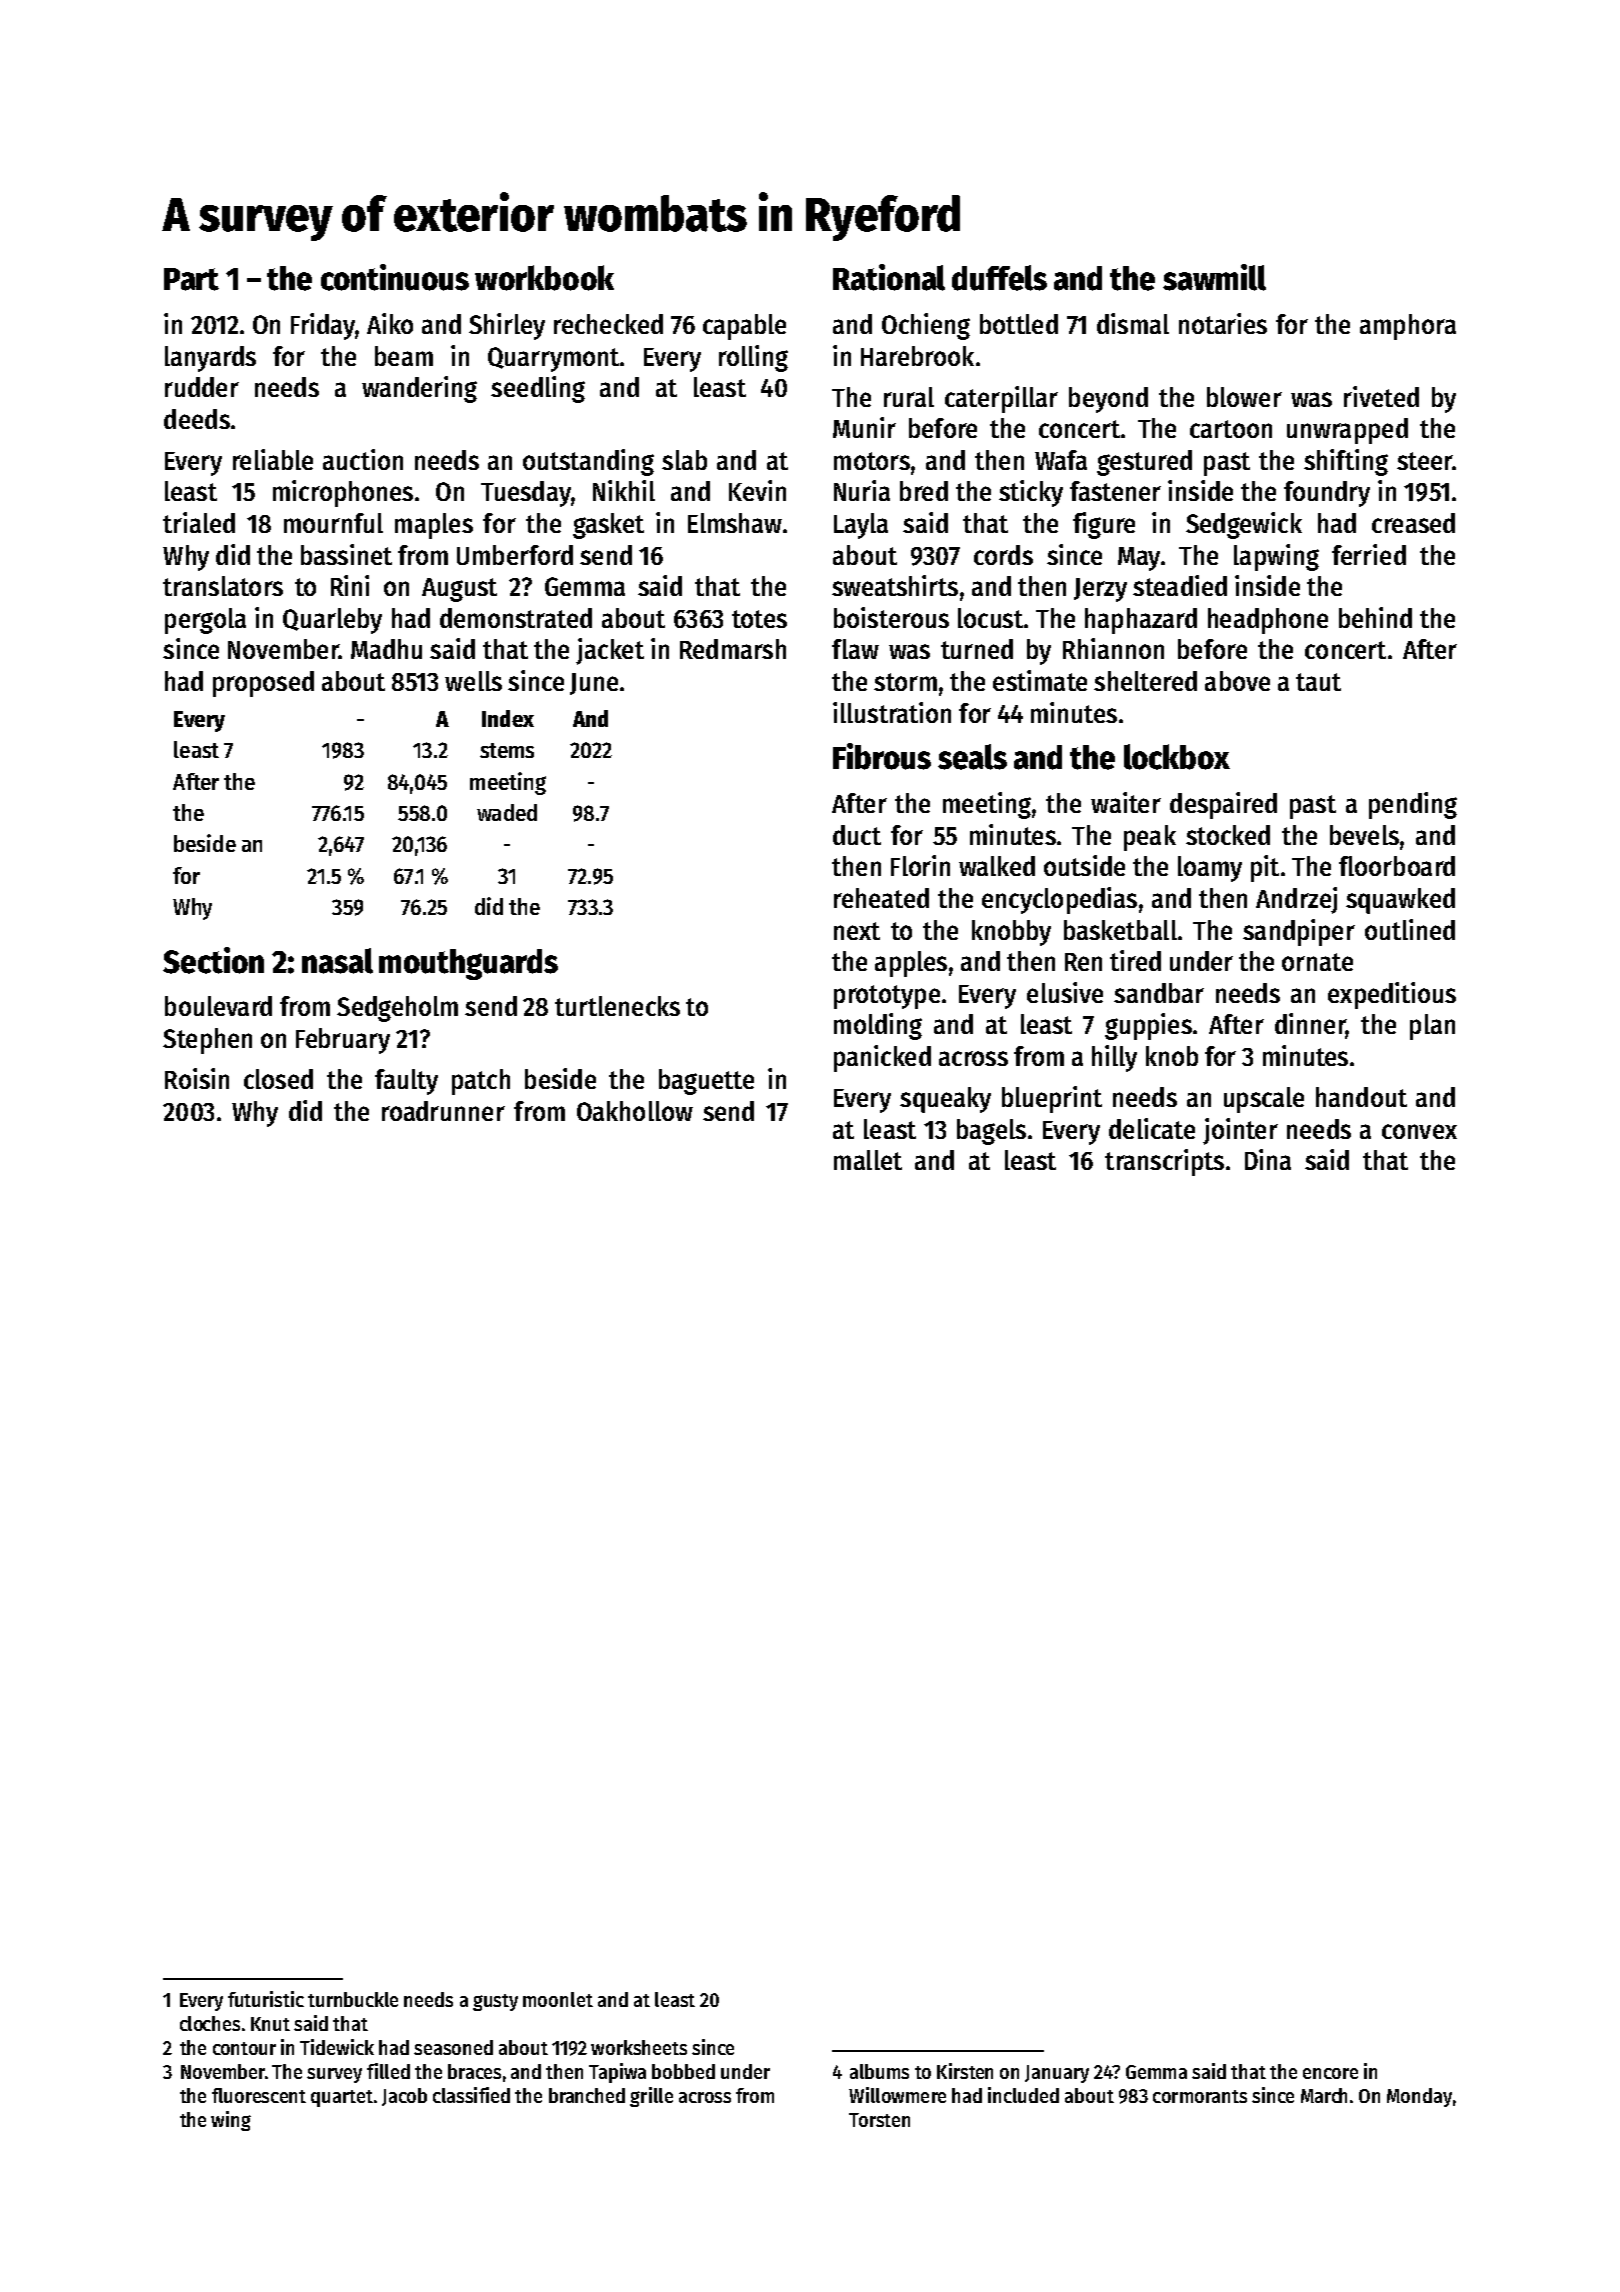 Image resolution: width=1620 pixels, height=2292 pixels. What do you see at coordinates (1237, 681) in the image?
I see `above` at bounding box center [1237, 681].
